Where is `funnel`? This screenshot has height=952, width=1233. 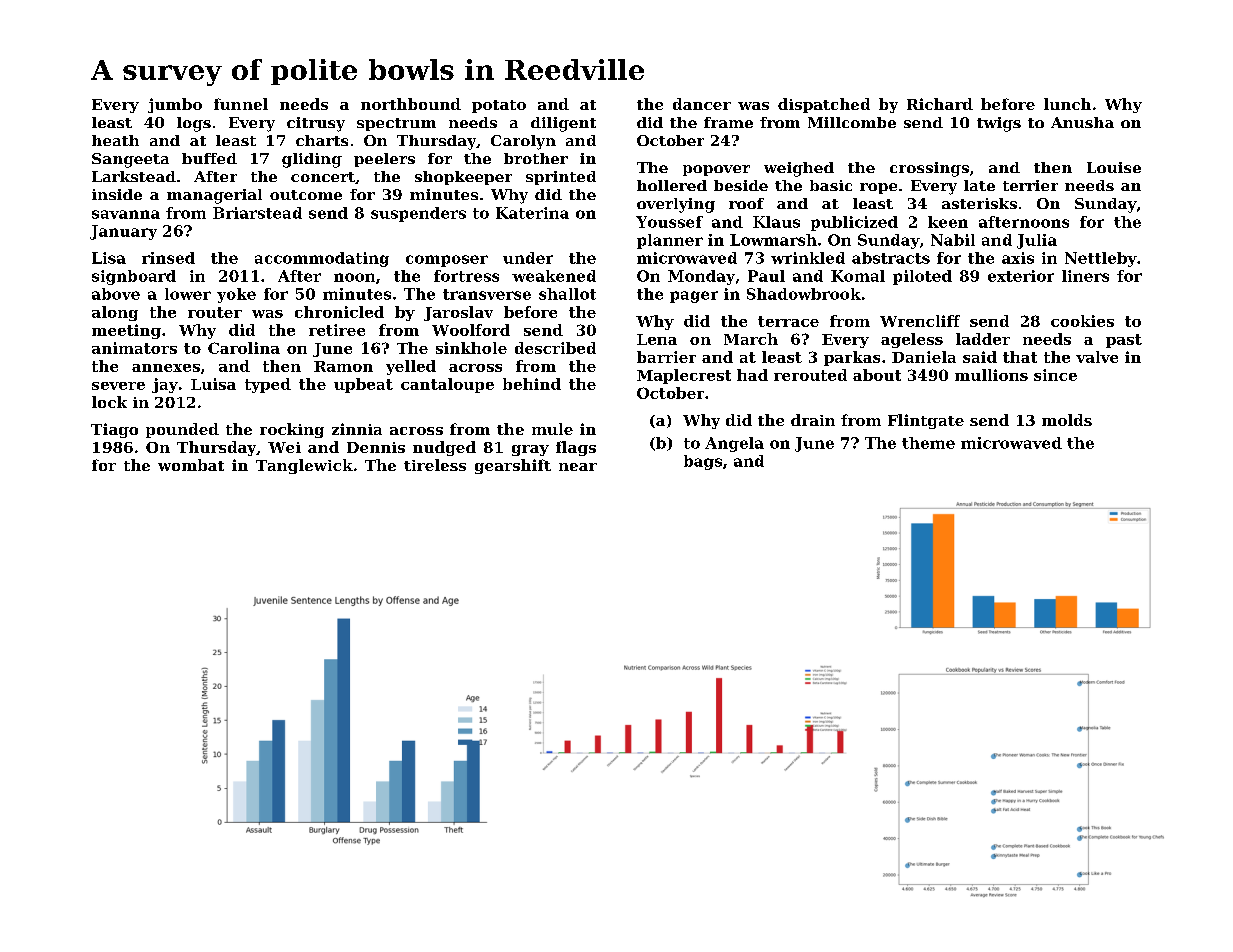 funnel is located at coordinates (241, 104).
